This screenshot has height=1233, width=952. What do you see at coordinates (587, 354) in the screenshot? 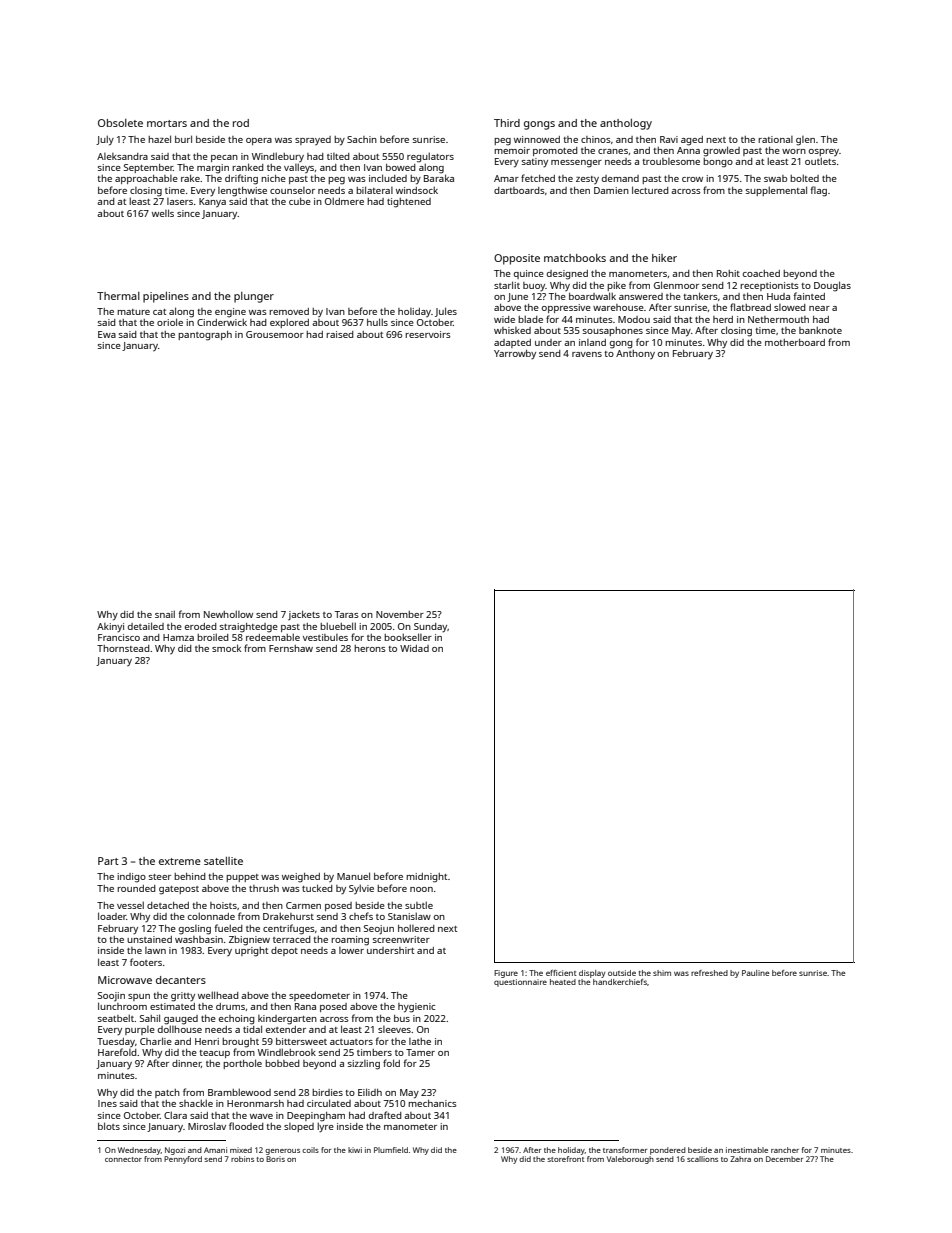
I see `ravens` at bounding box center [587, 354].
